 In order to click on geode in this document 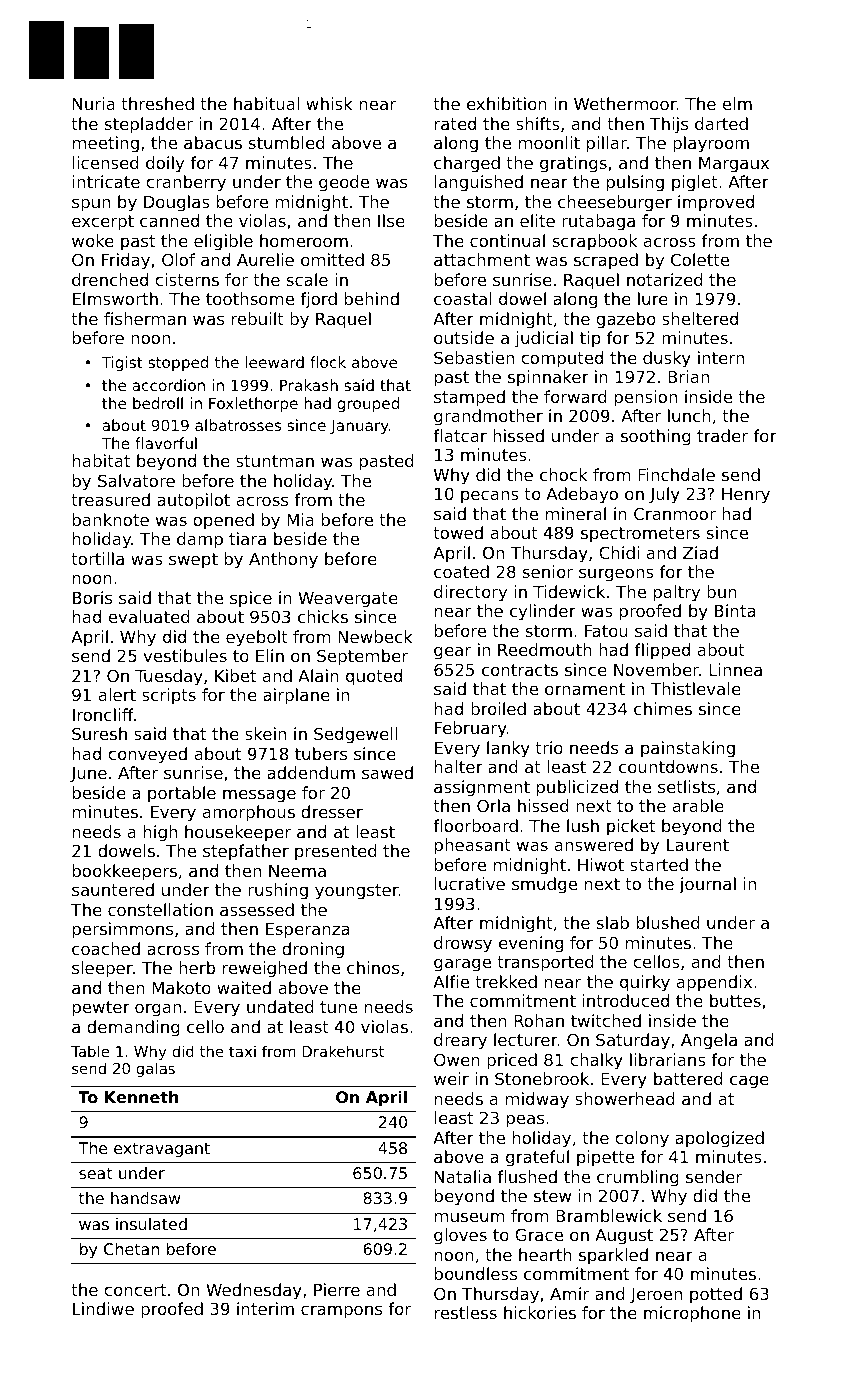, I will do `click(344, 183)`.
